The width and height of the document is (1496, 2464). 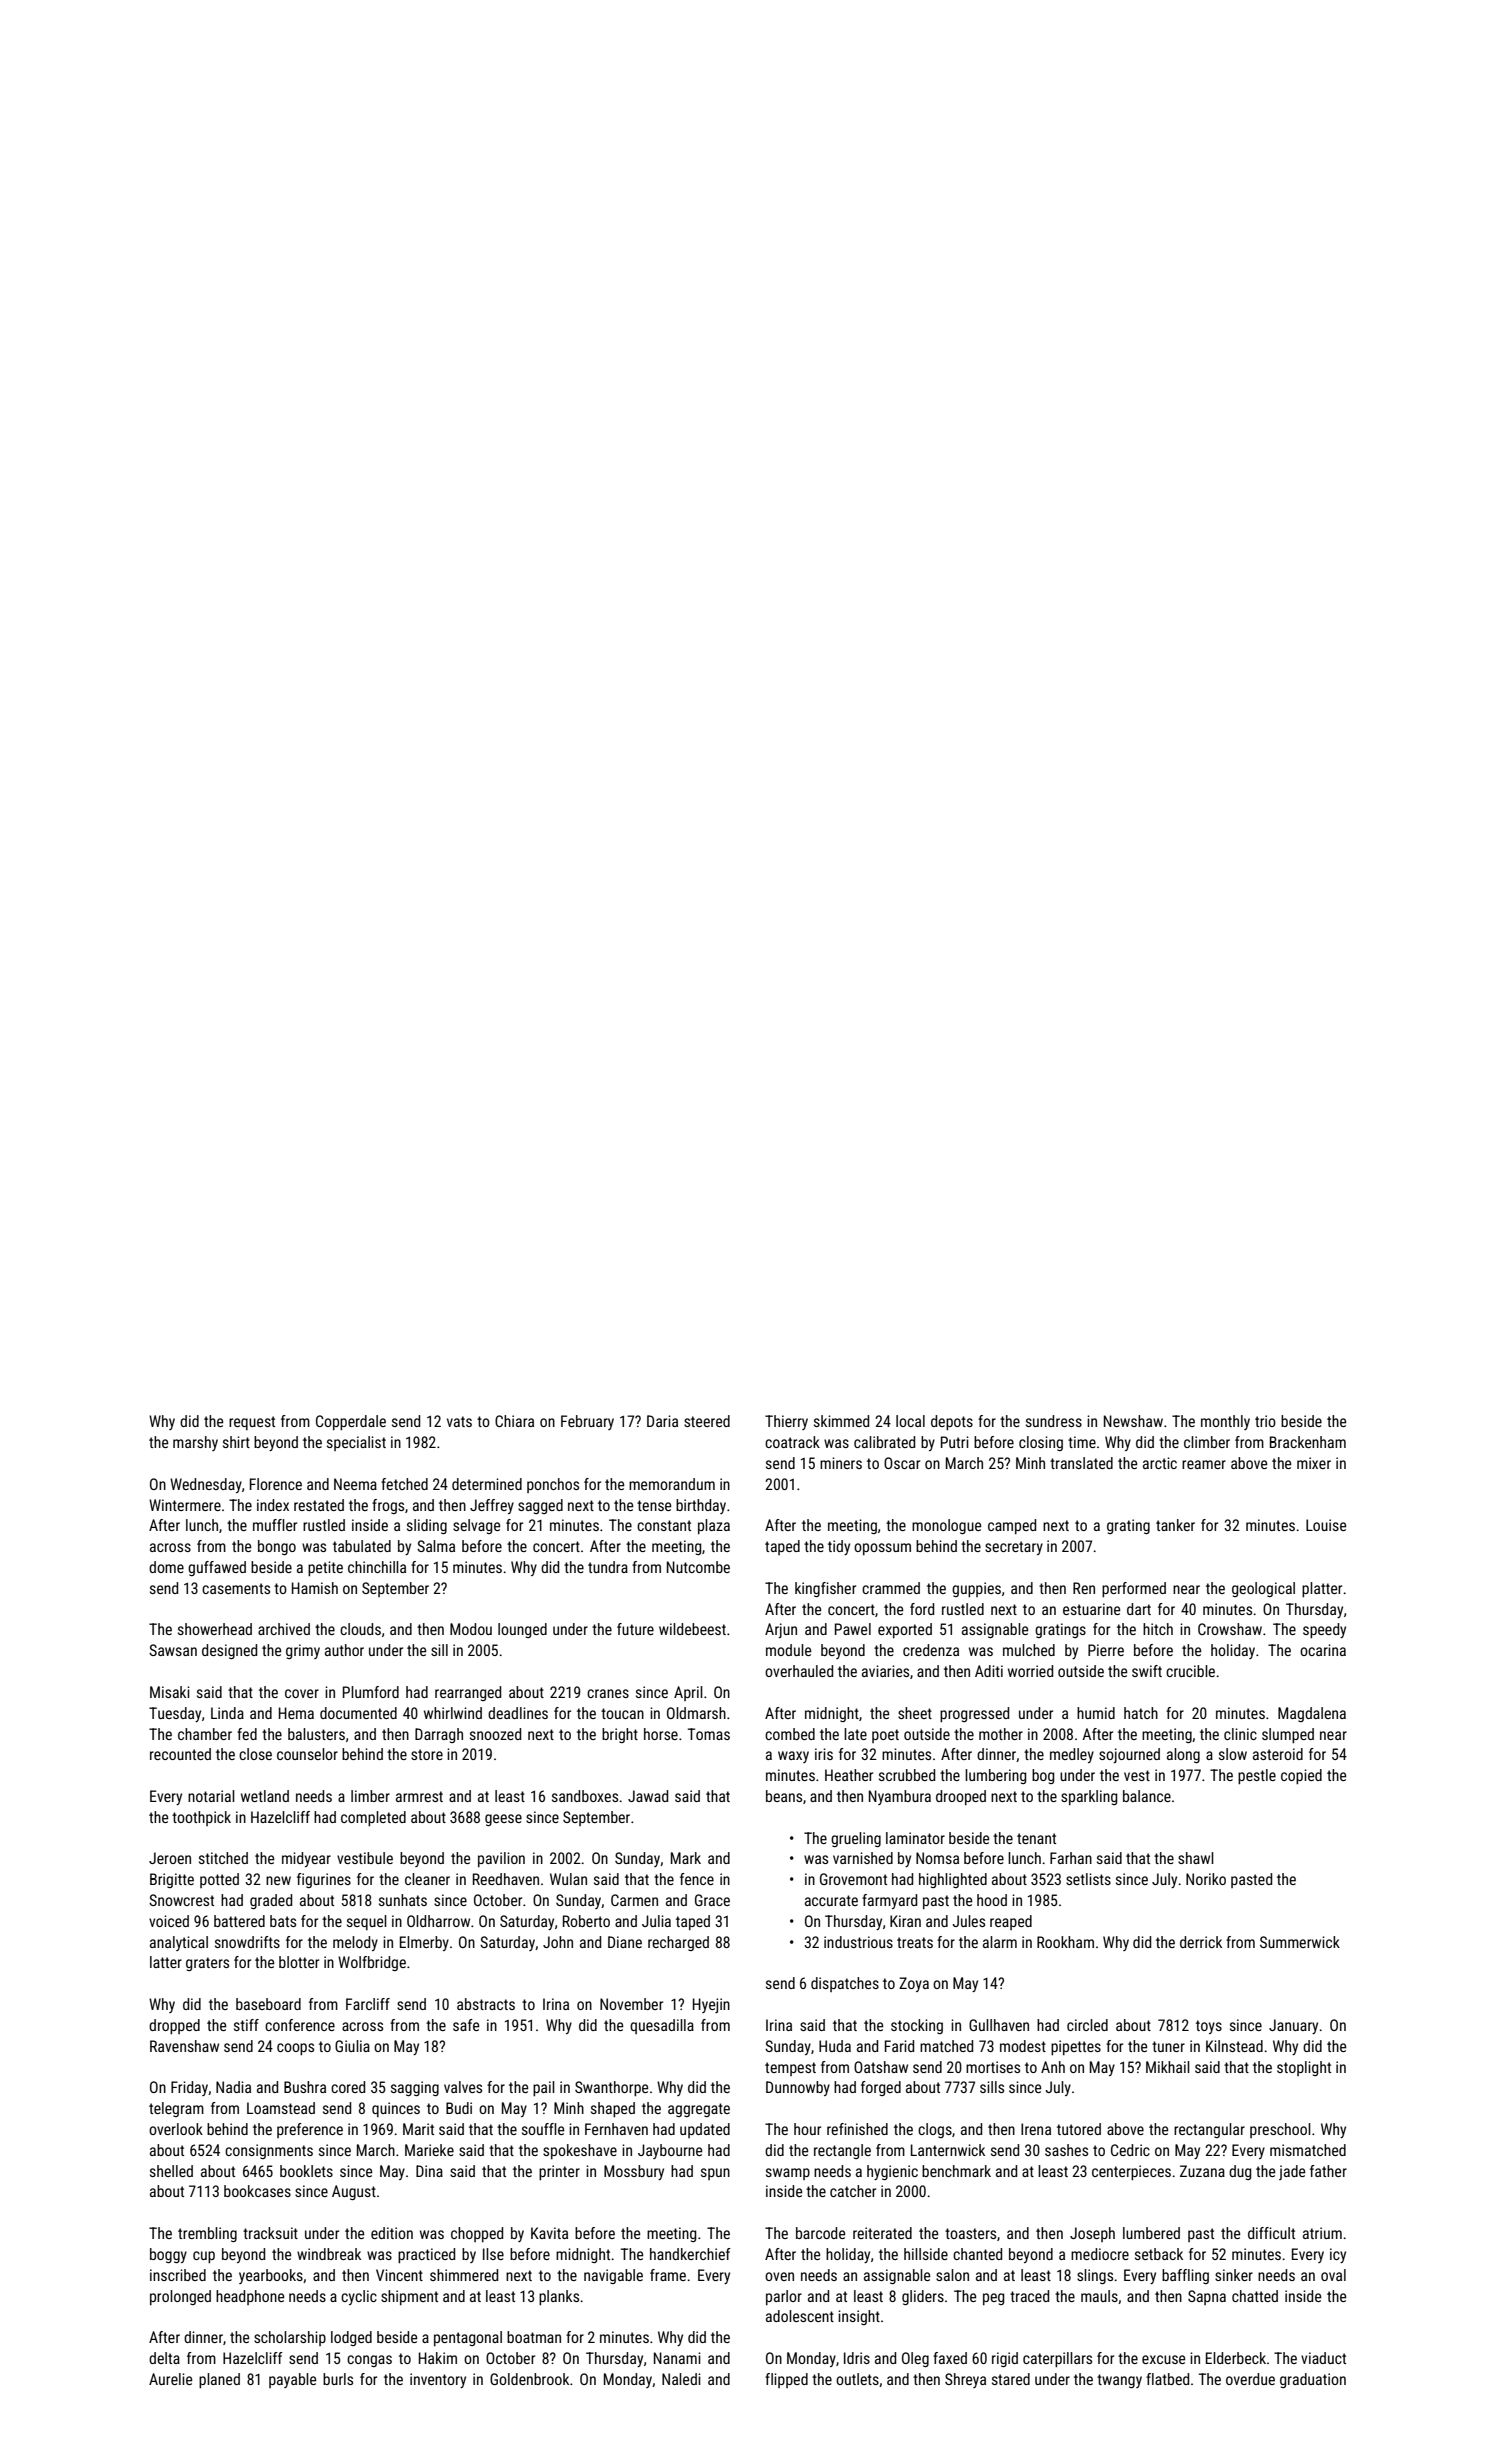 What do you see at coordinates (608, 1567) in the document?
I see `tundra` at bounding box center [608, 1567].
